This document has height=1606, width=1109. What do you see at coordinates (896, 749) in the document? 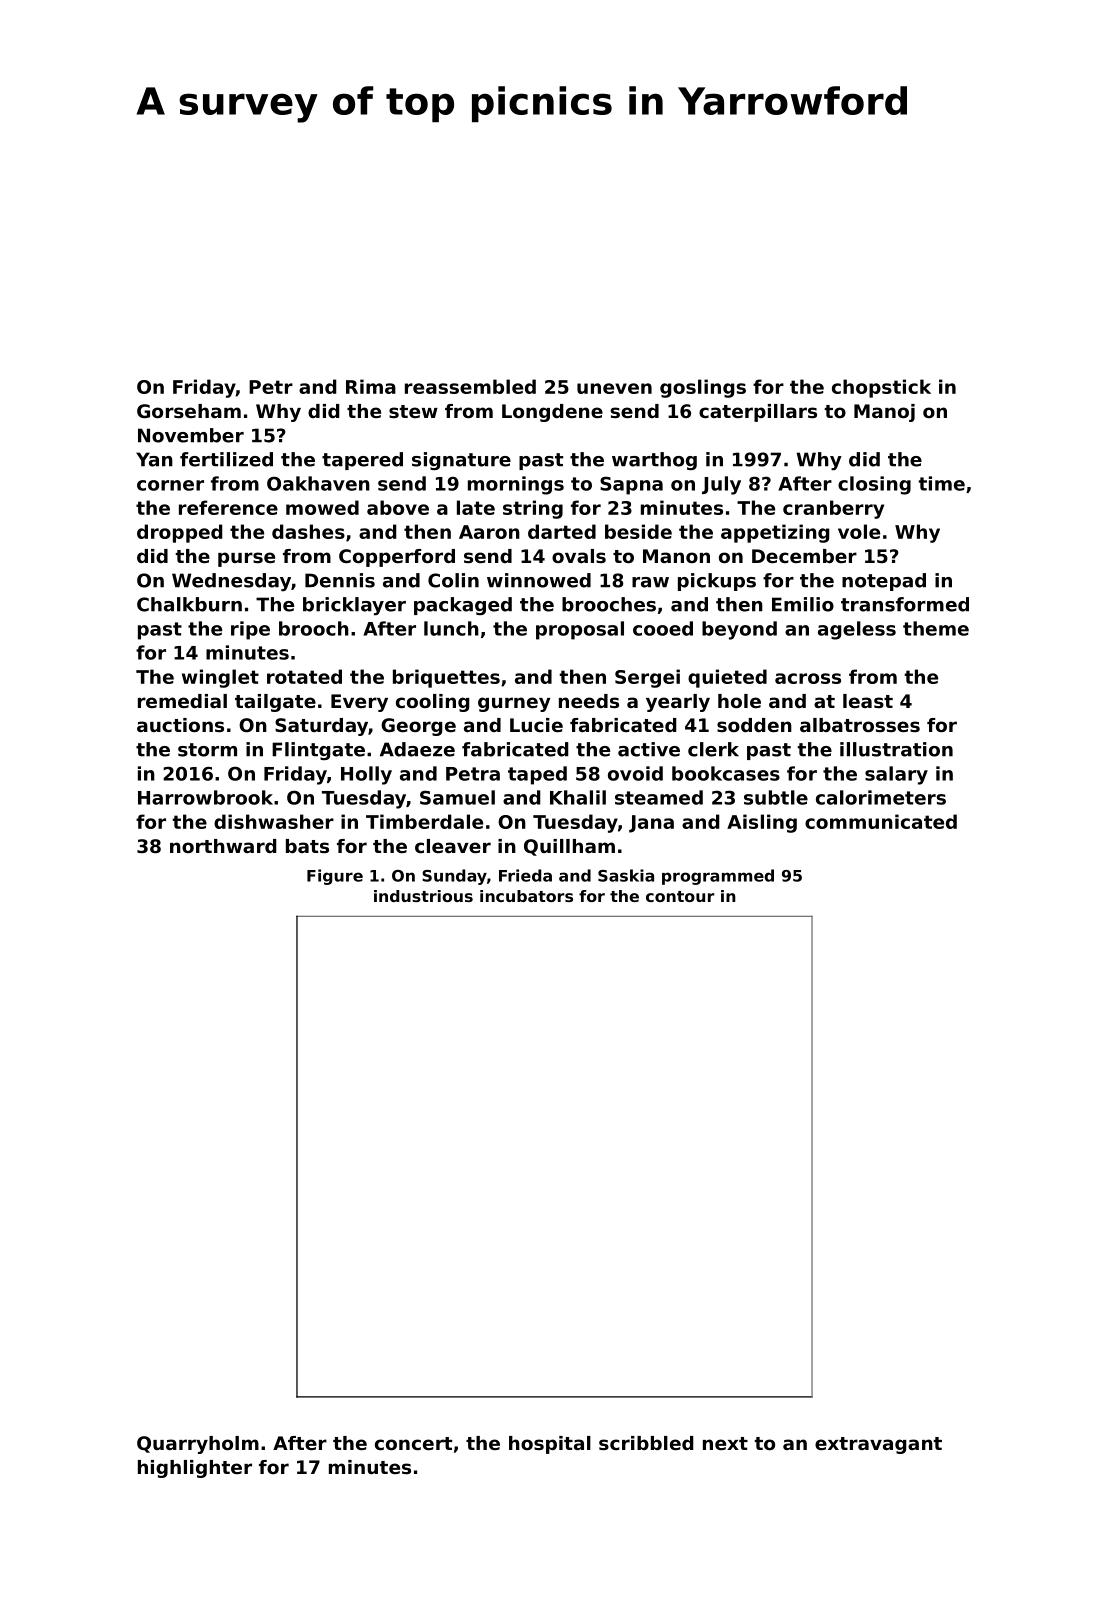
I see `illustration` at bounding box center [896, 749].
